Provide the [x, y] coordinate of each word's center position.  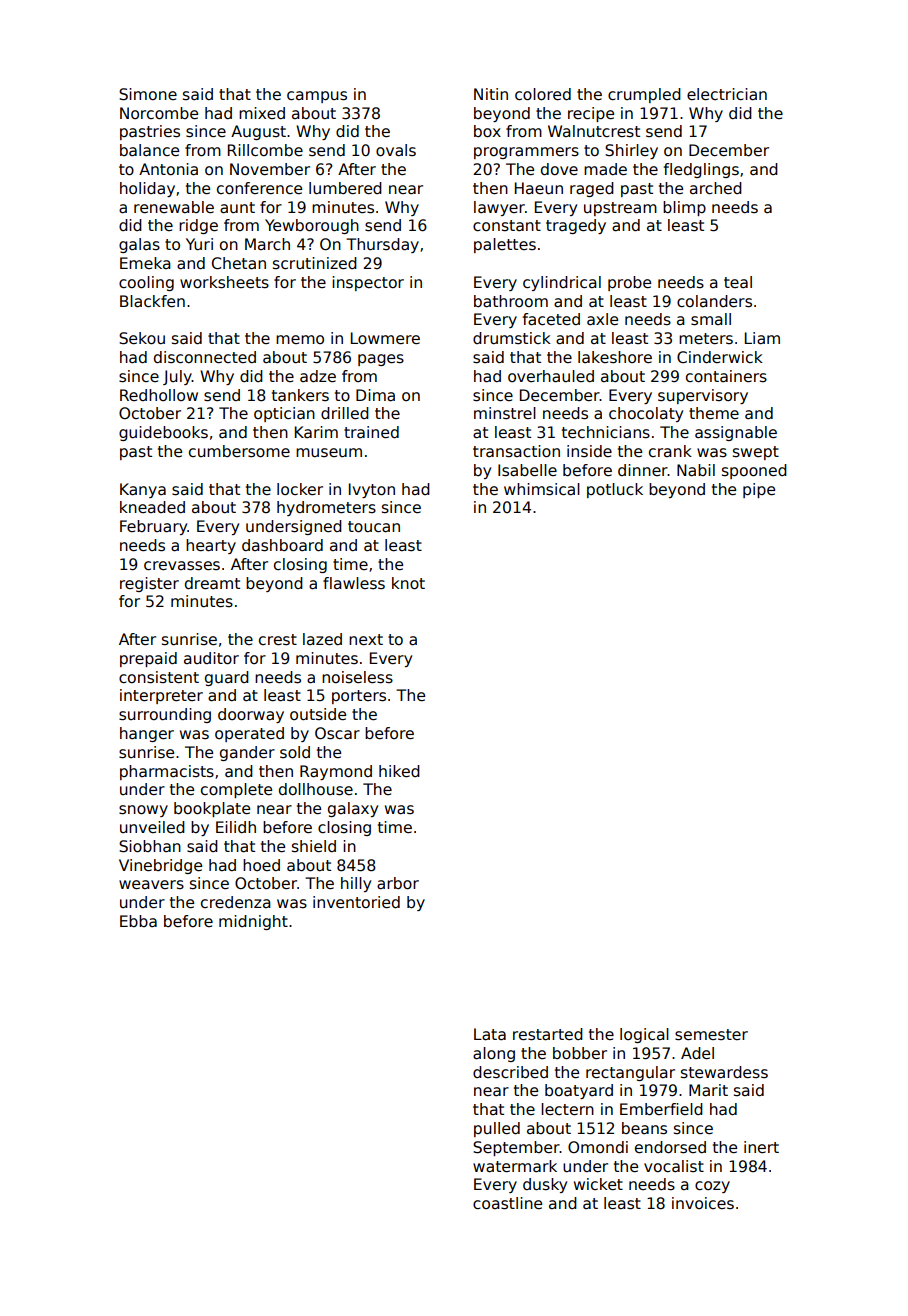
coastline [507, 1203]
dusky [545, 1185]
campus [317, 97]
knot [408, 583]
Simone [148, 94]
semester [711, 1035]
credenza [236, 902]
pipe [759, 490]
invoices [703, 1203]
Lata [490, 1034]
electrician [727, 94]
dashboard [282, 545]
